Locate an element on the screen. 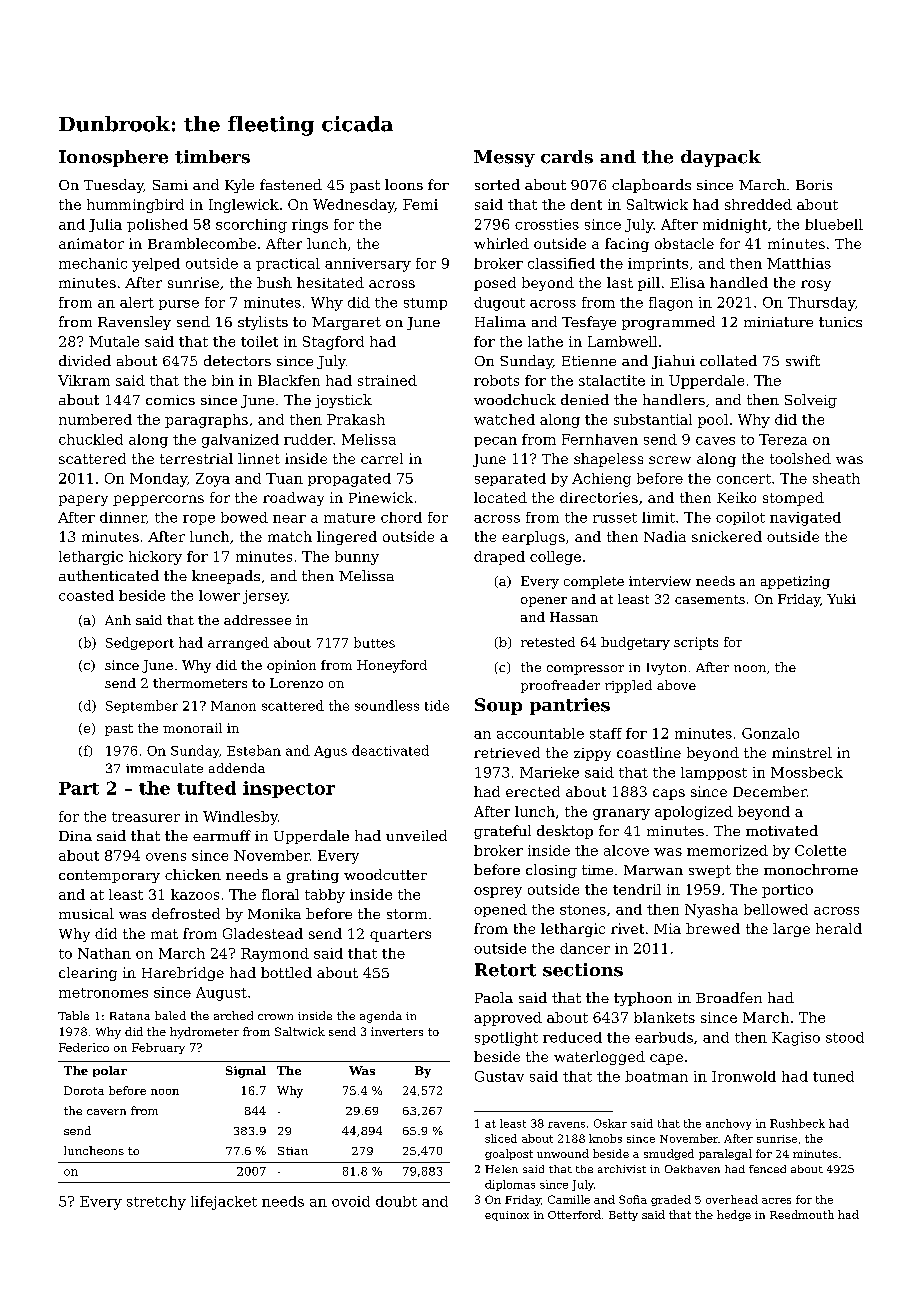 The width and height of the screenshot is (924, 1308). navigated is located at coordinates (805, 519).
